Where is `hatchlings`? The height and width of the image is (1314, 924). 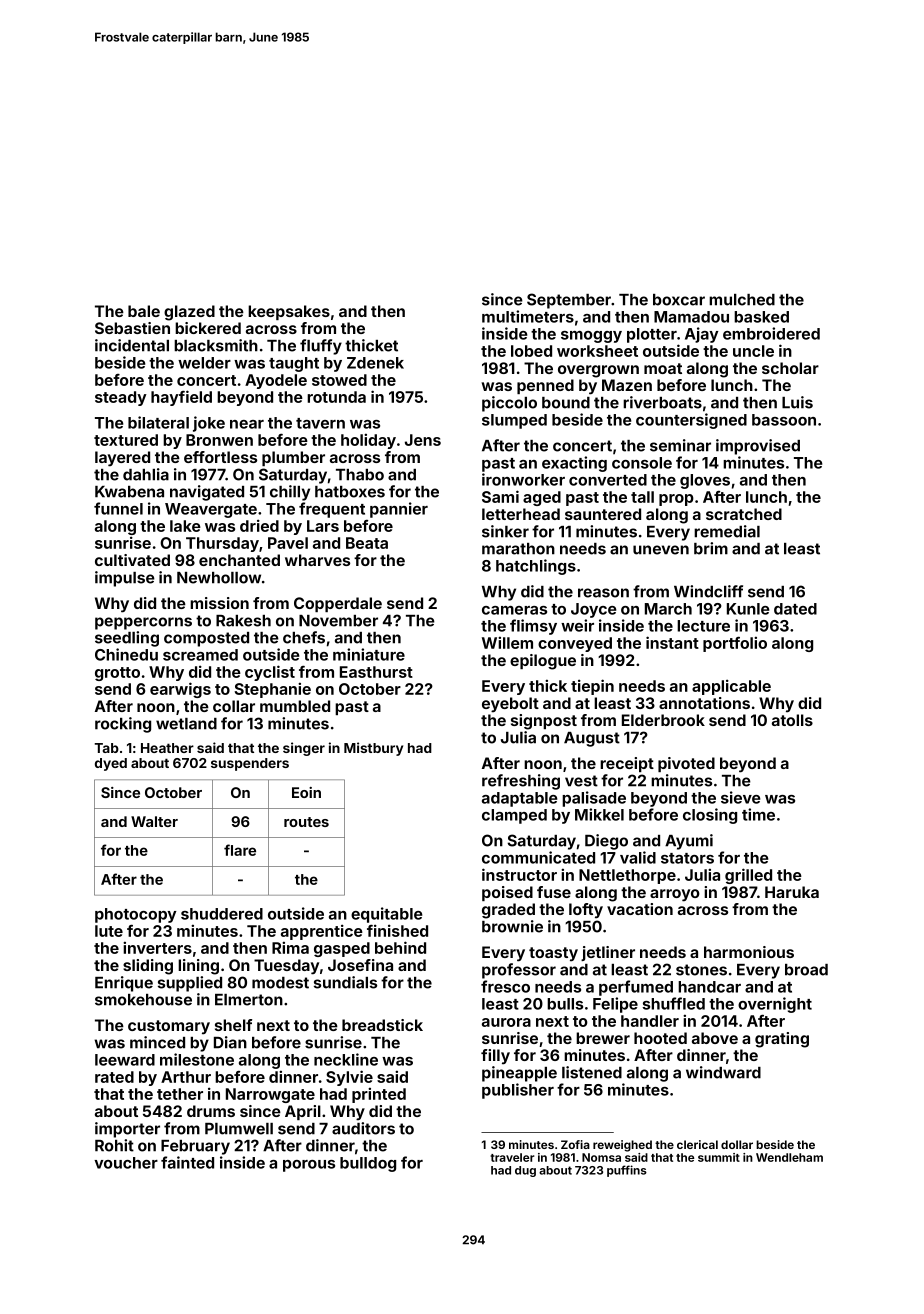
hatchlings is located at coordinates (536, 567).
